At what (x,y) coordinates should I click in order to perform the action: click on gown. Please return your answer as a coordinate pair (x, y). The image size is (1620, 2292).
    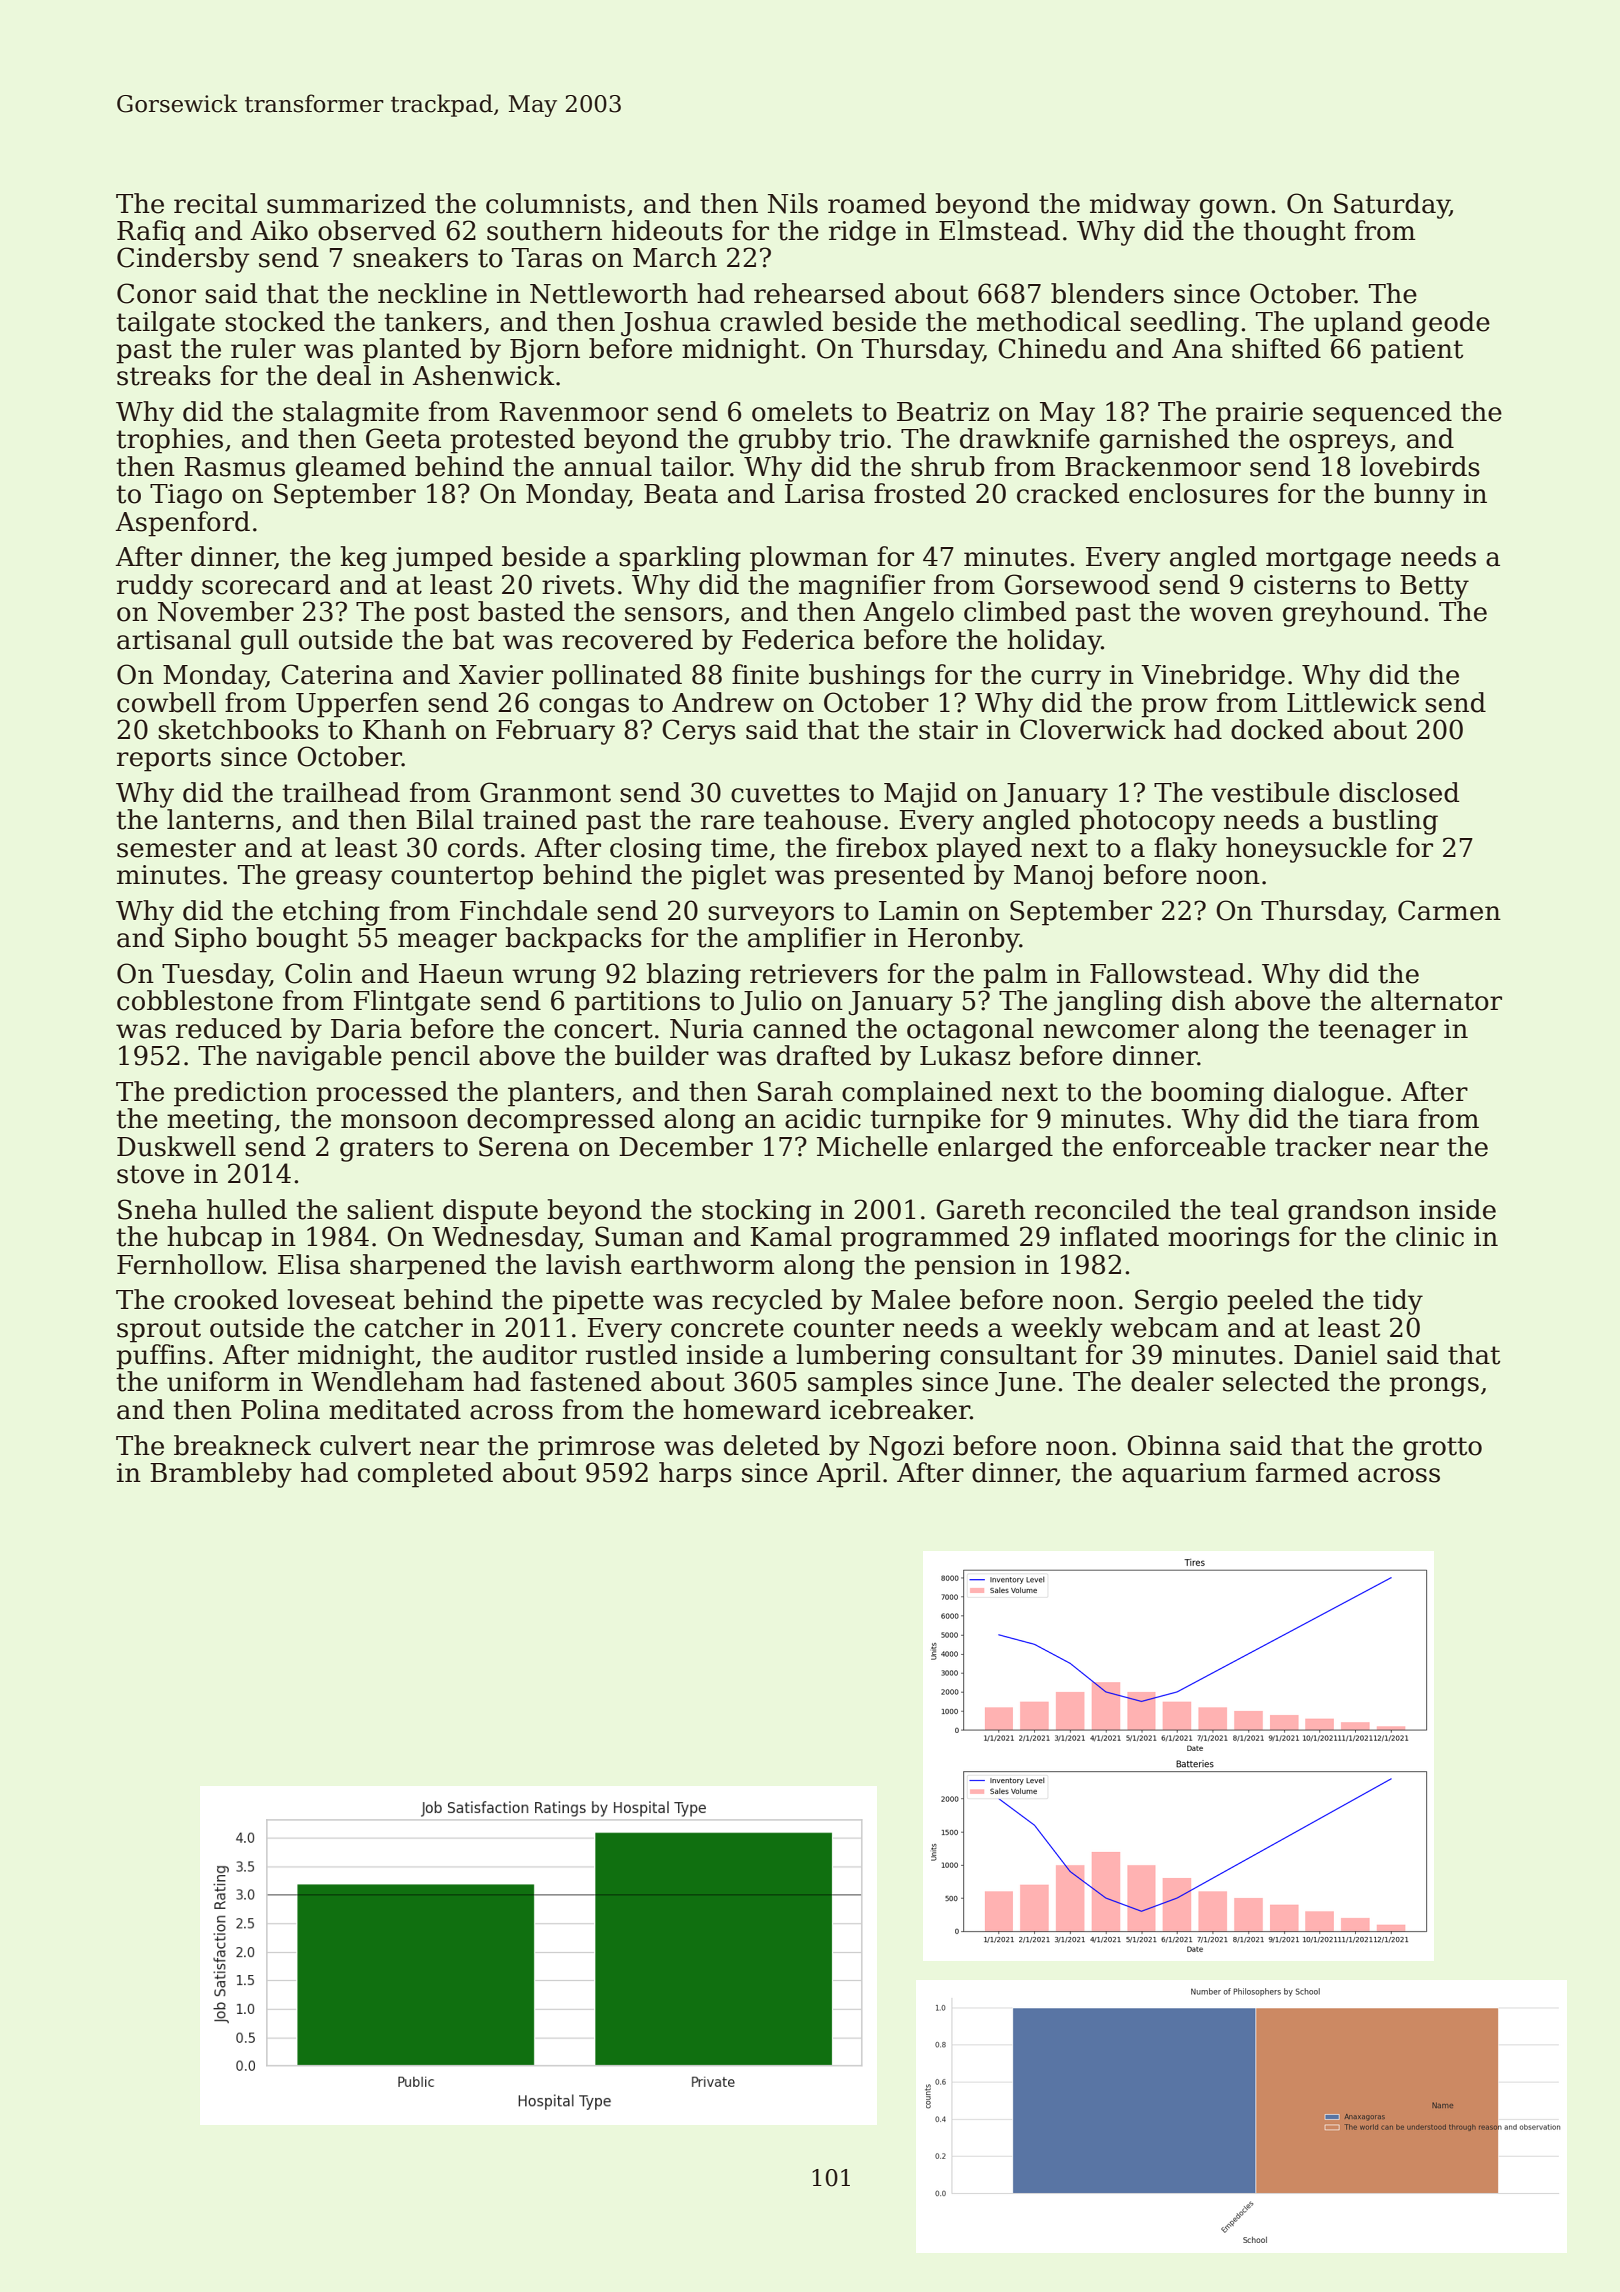
    Looking at the image, I should click on (1234, 209).
